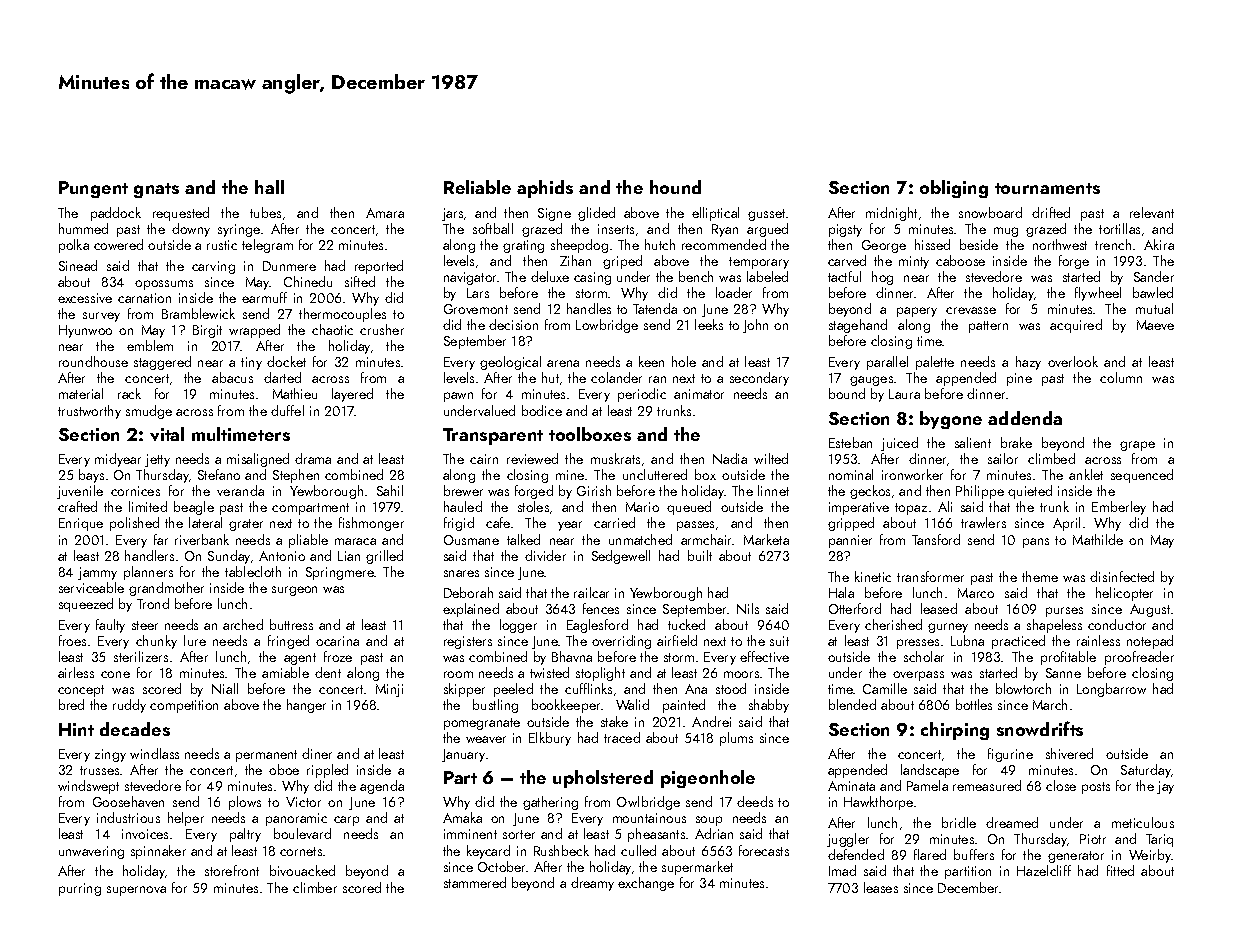 This screenshot has height=952, width=1233. Describe the element at coordinates (93, 189) in the screenshot. I see `Pungent` at that location.
